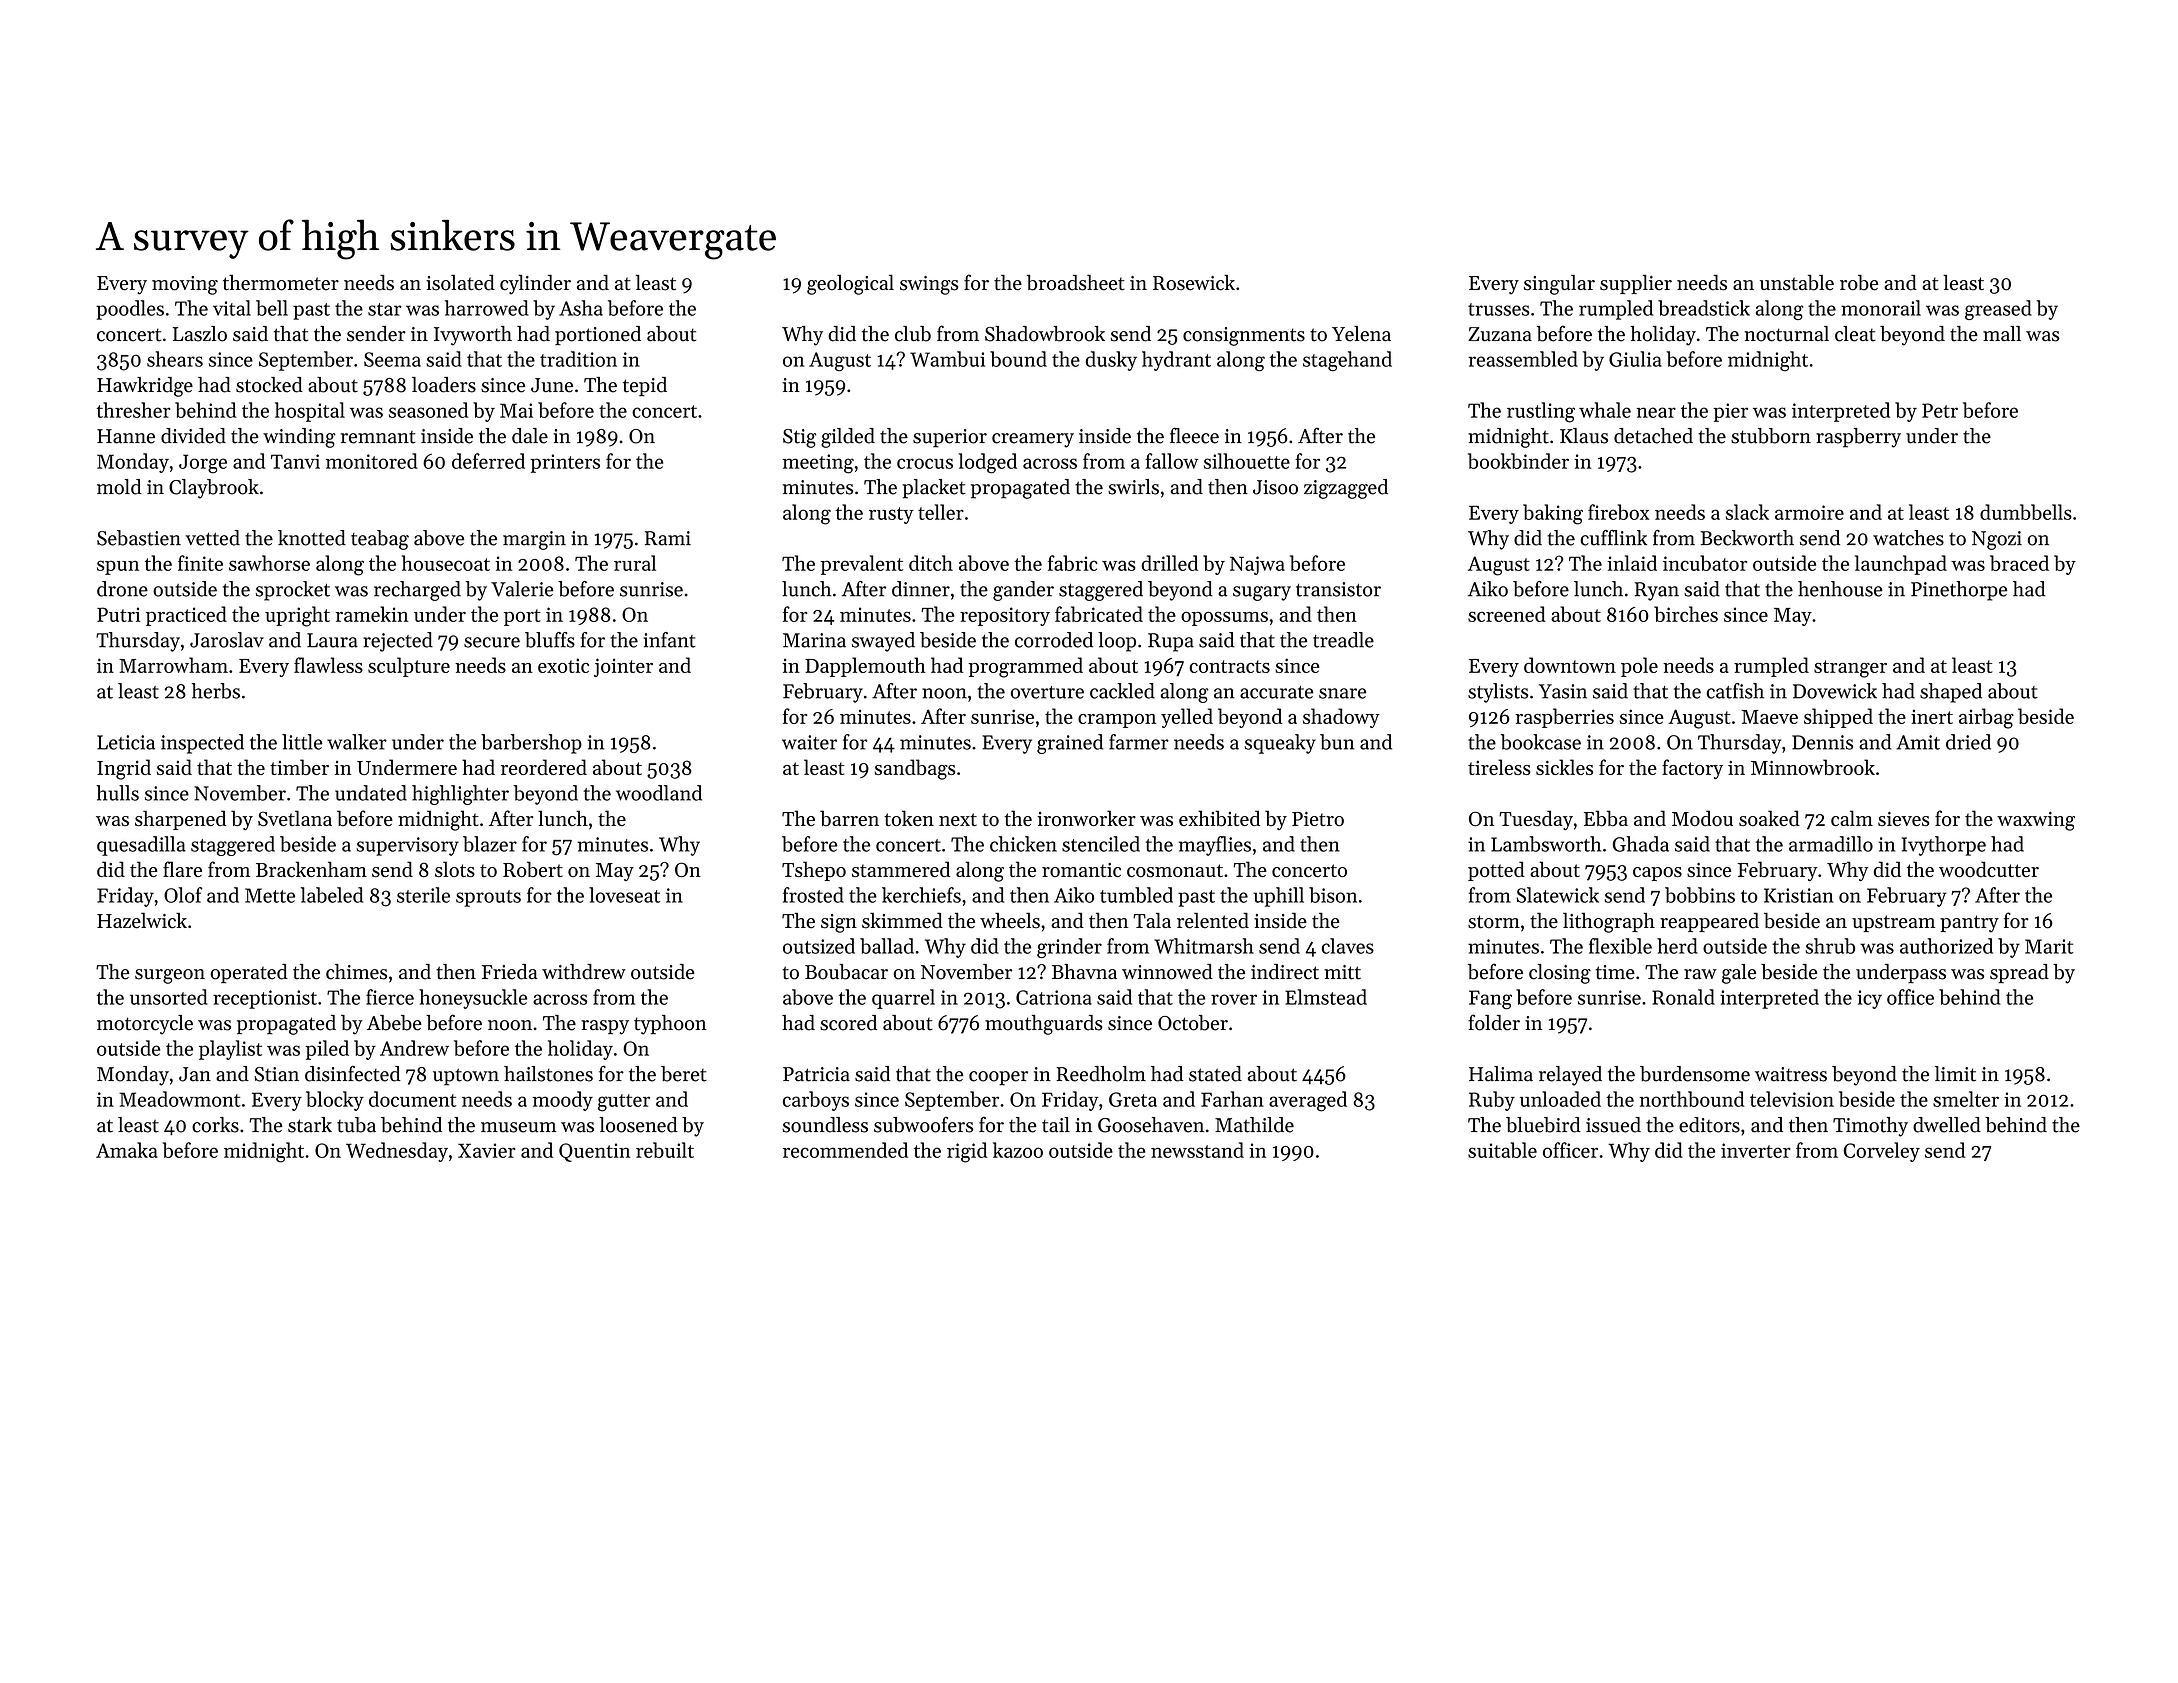 The height and width of the screenshot is (1683, 2178). Describe the element at coordinates (1940, 410) in the screenshot. I see `Petr` at that location.
